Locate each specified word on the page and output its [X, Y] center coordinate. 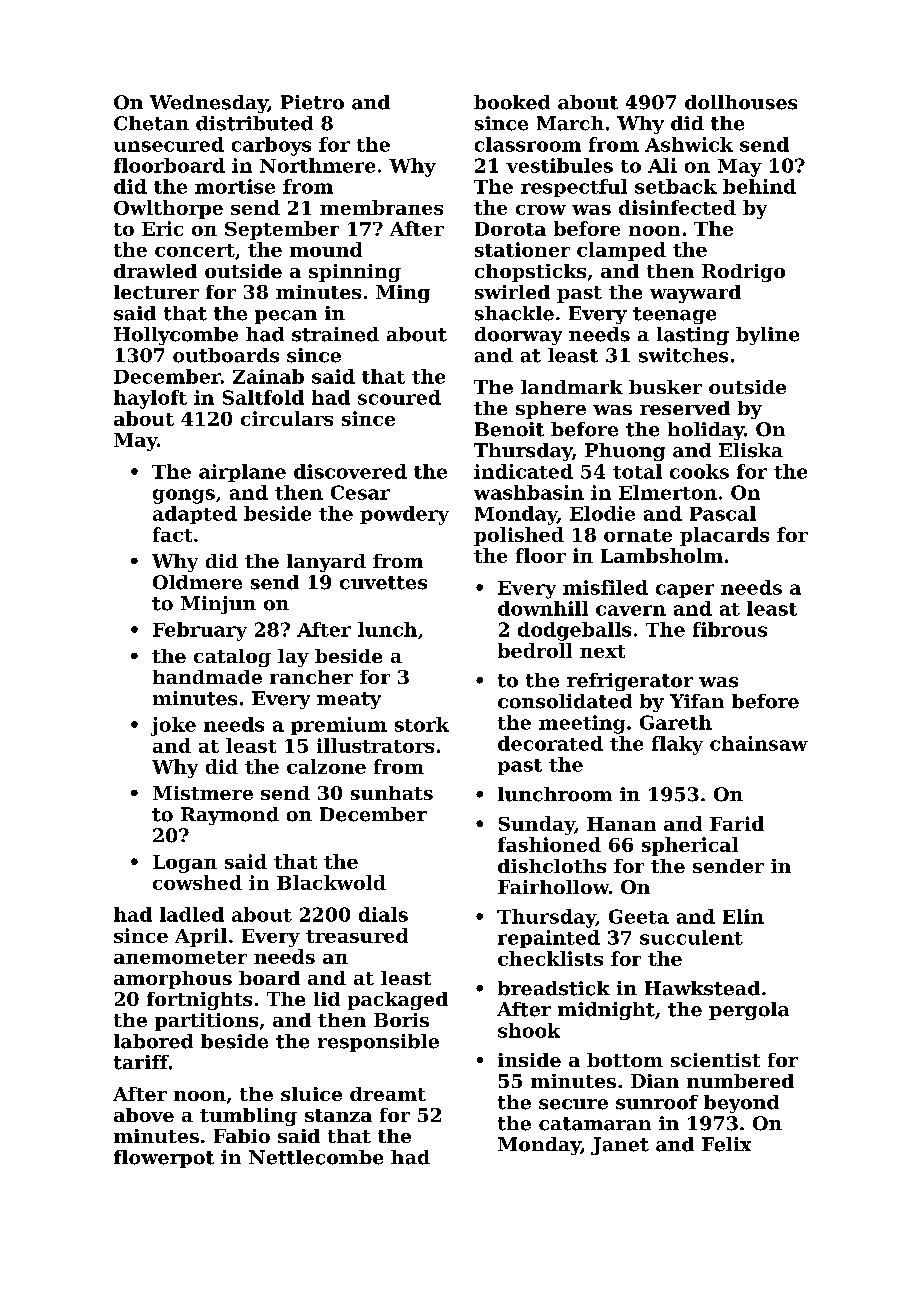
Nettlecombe [316, 1157]
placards [724, 536]
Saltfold [263, 397]
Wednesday [209, 104]
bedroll [535, 650]
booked [512, 102]
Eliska [751, 450]
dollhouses [741, 102]
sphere [551, 410]
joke [173, 726]
